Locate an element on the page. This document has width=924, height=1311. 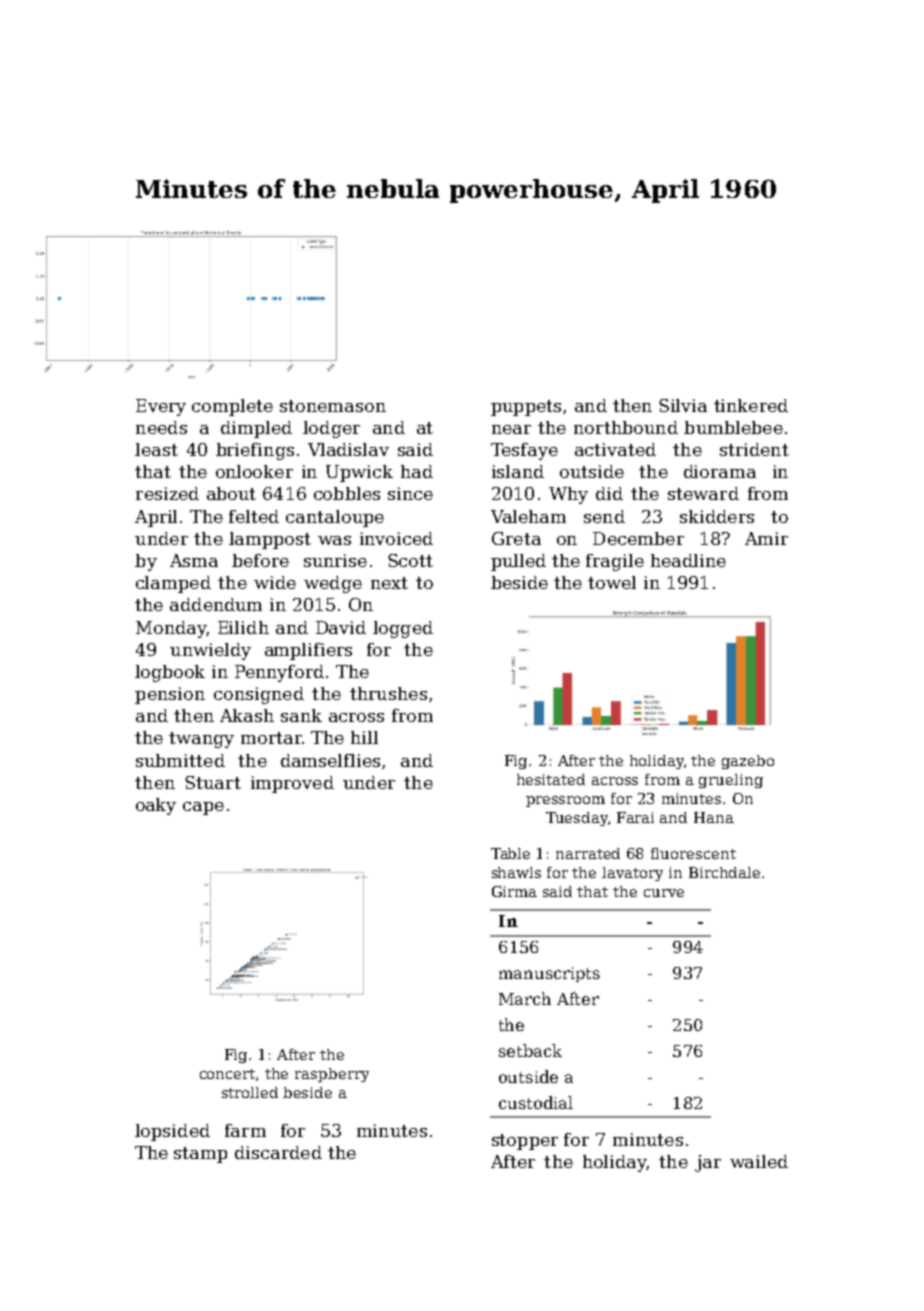
complete is located at coordinates (232, 407).
